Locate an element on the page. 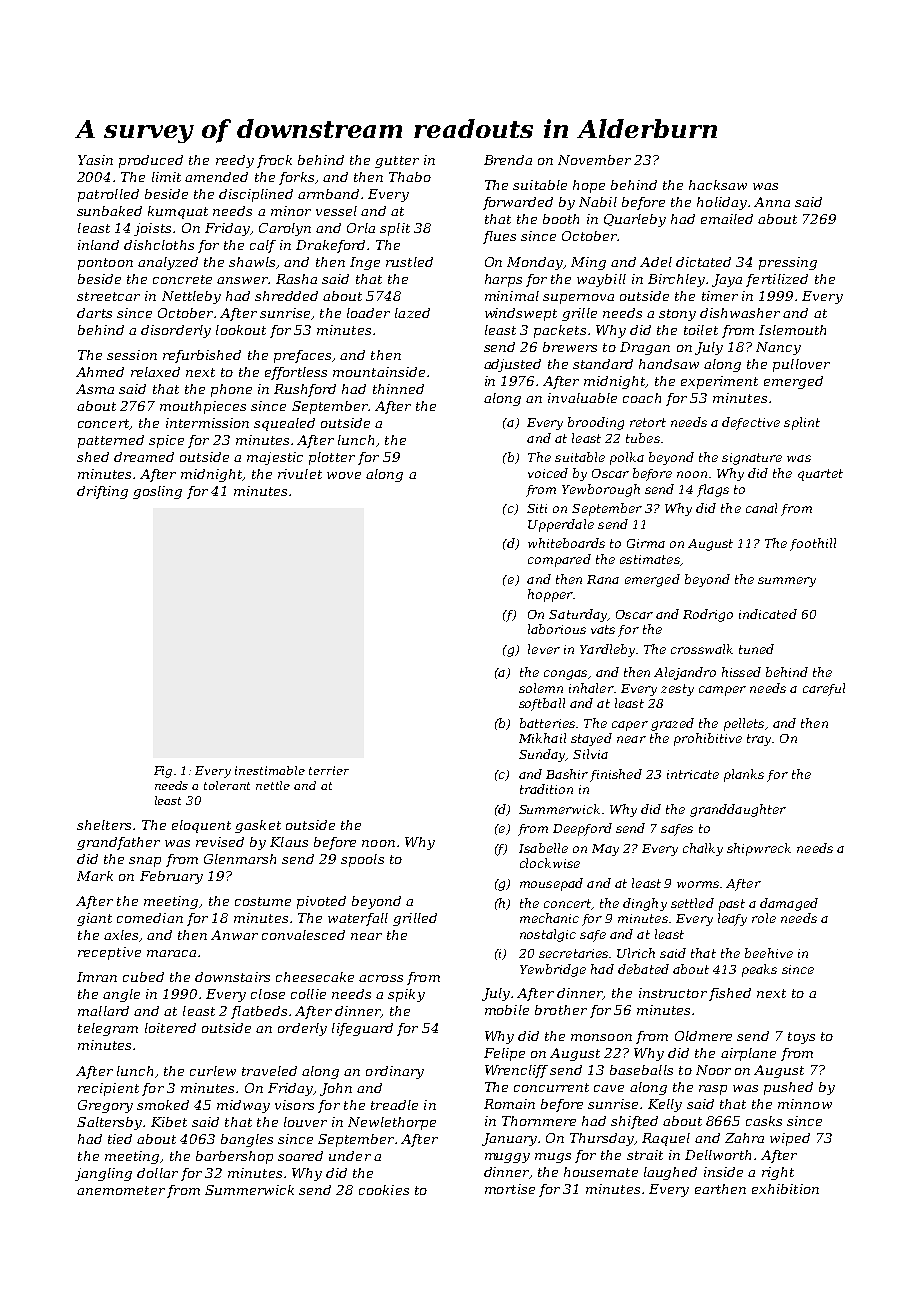 This image has width=924, height=1308. barbershop is located at coordinates (234, 1157).
